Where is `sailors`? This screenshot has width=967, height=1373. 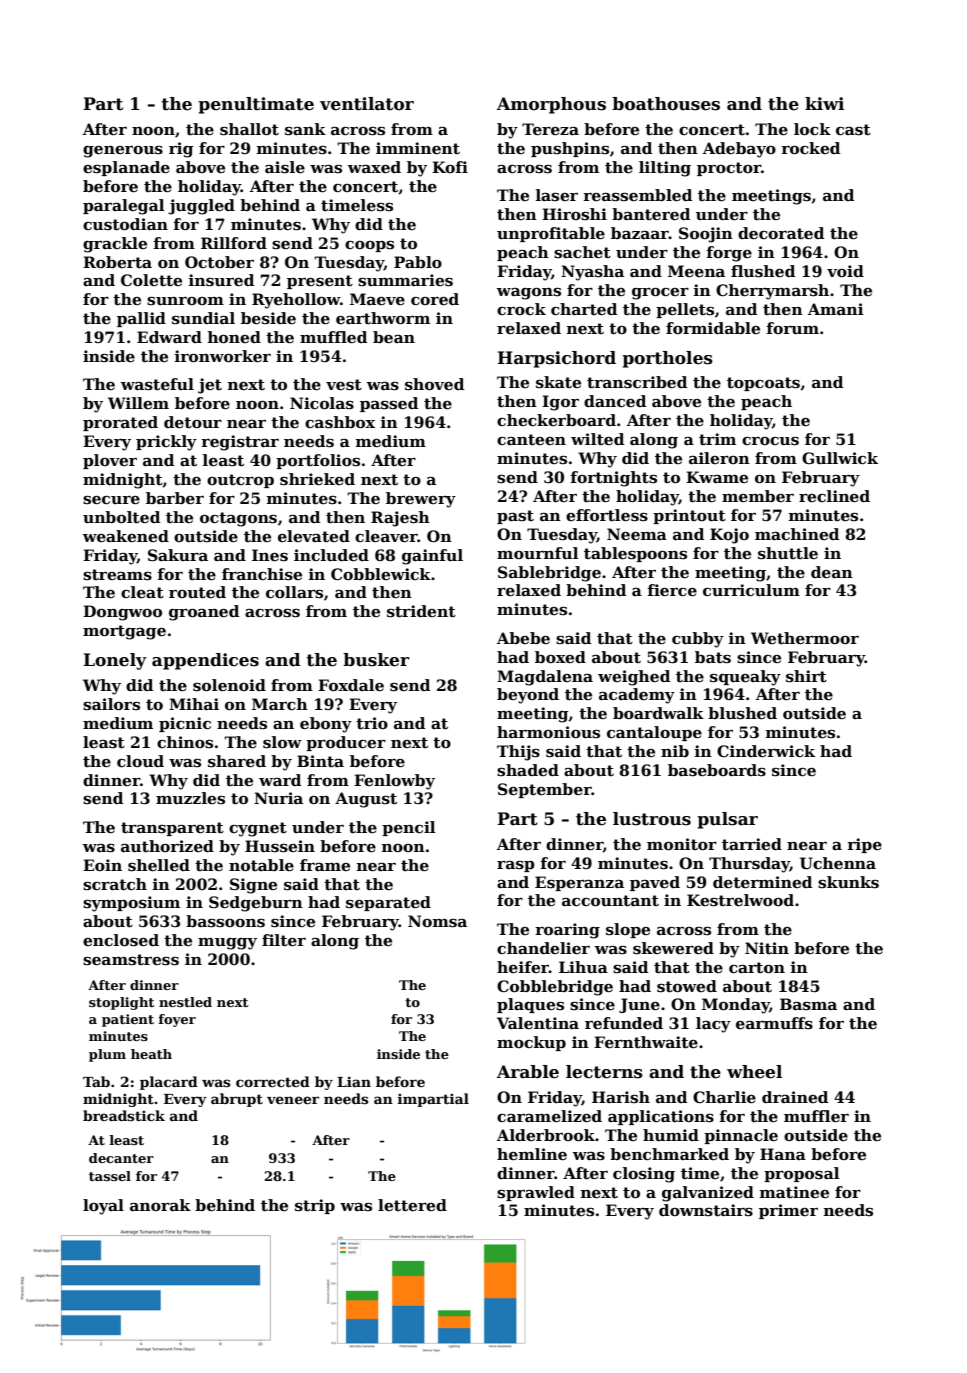
sailors is located at coordinates (111, 704).
